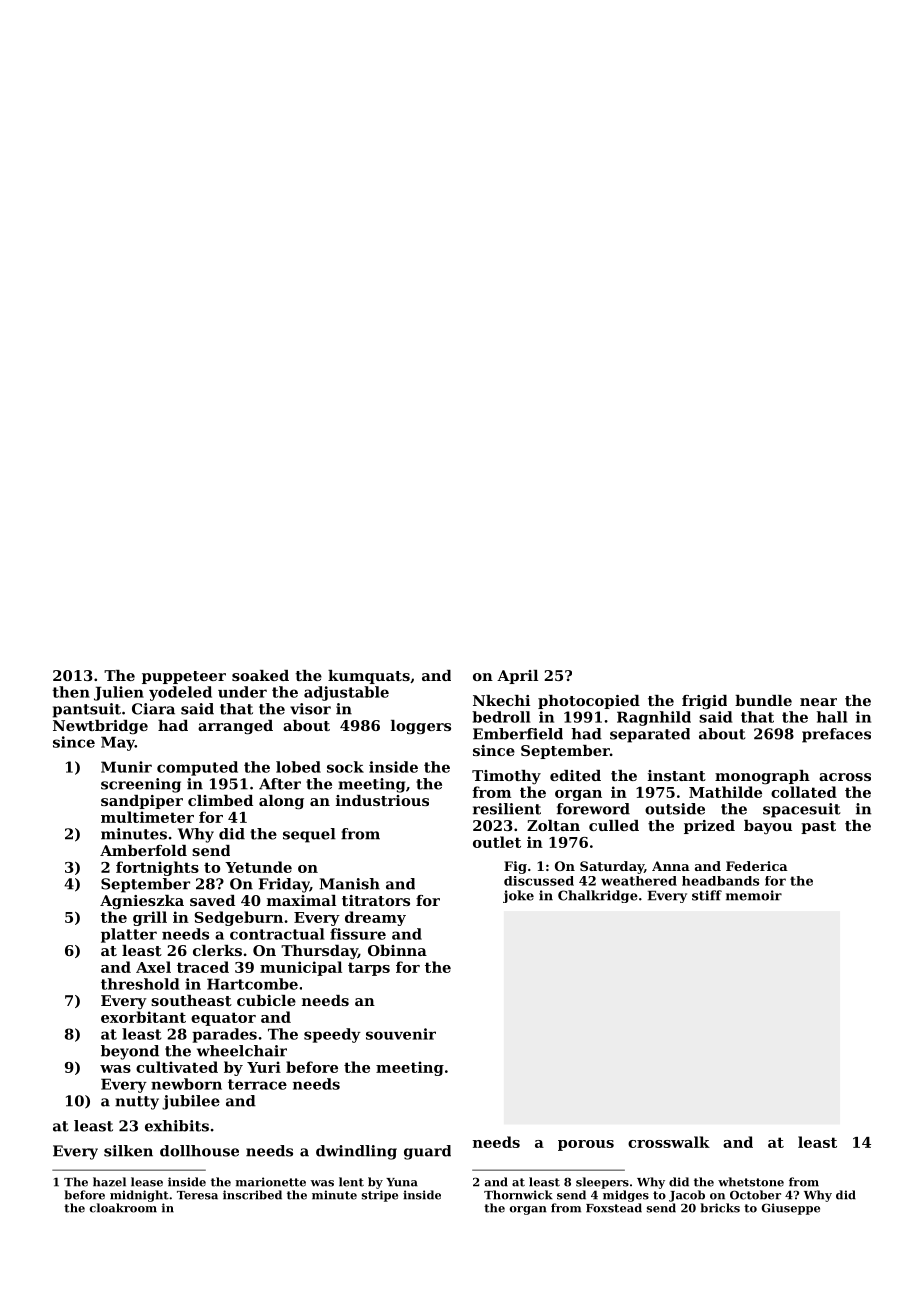 Image resolution: width=924 pixels, height=1308 pixels. Describe the element at coordinates (845, 777) in the document. I see `across` at that location.
